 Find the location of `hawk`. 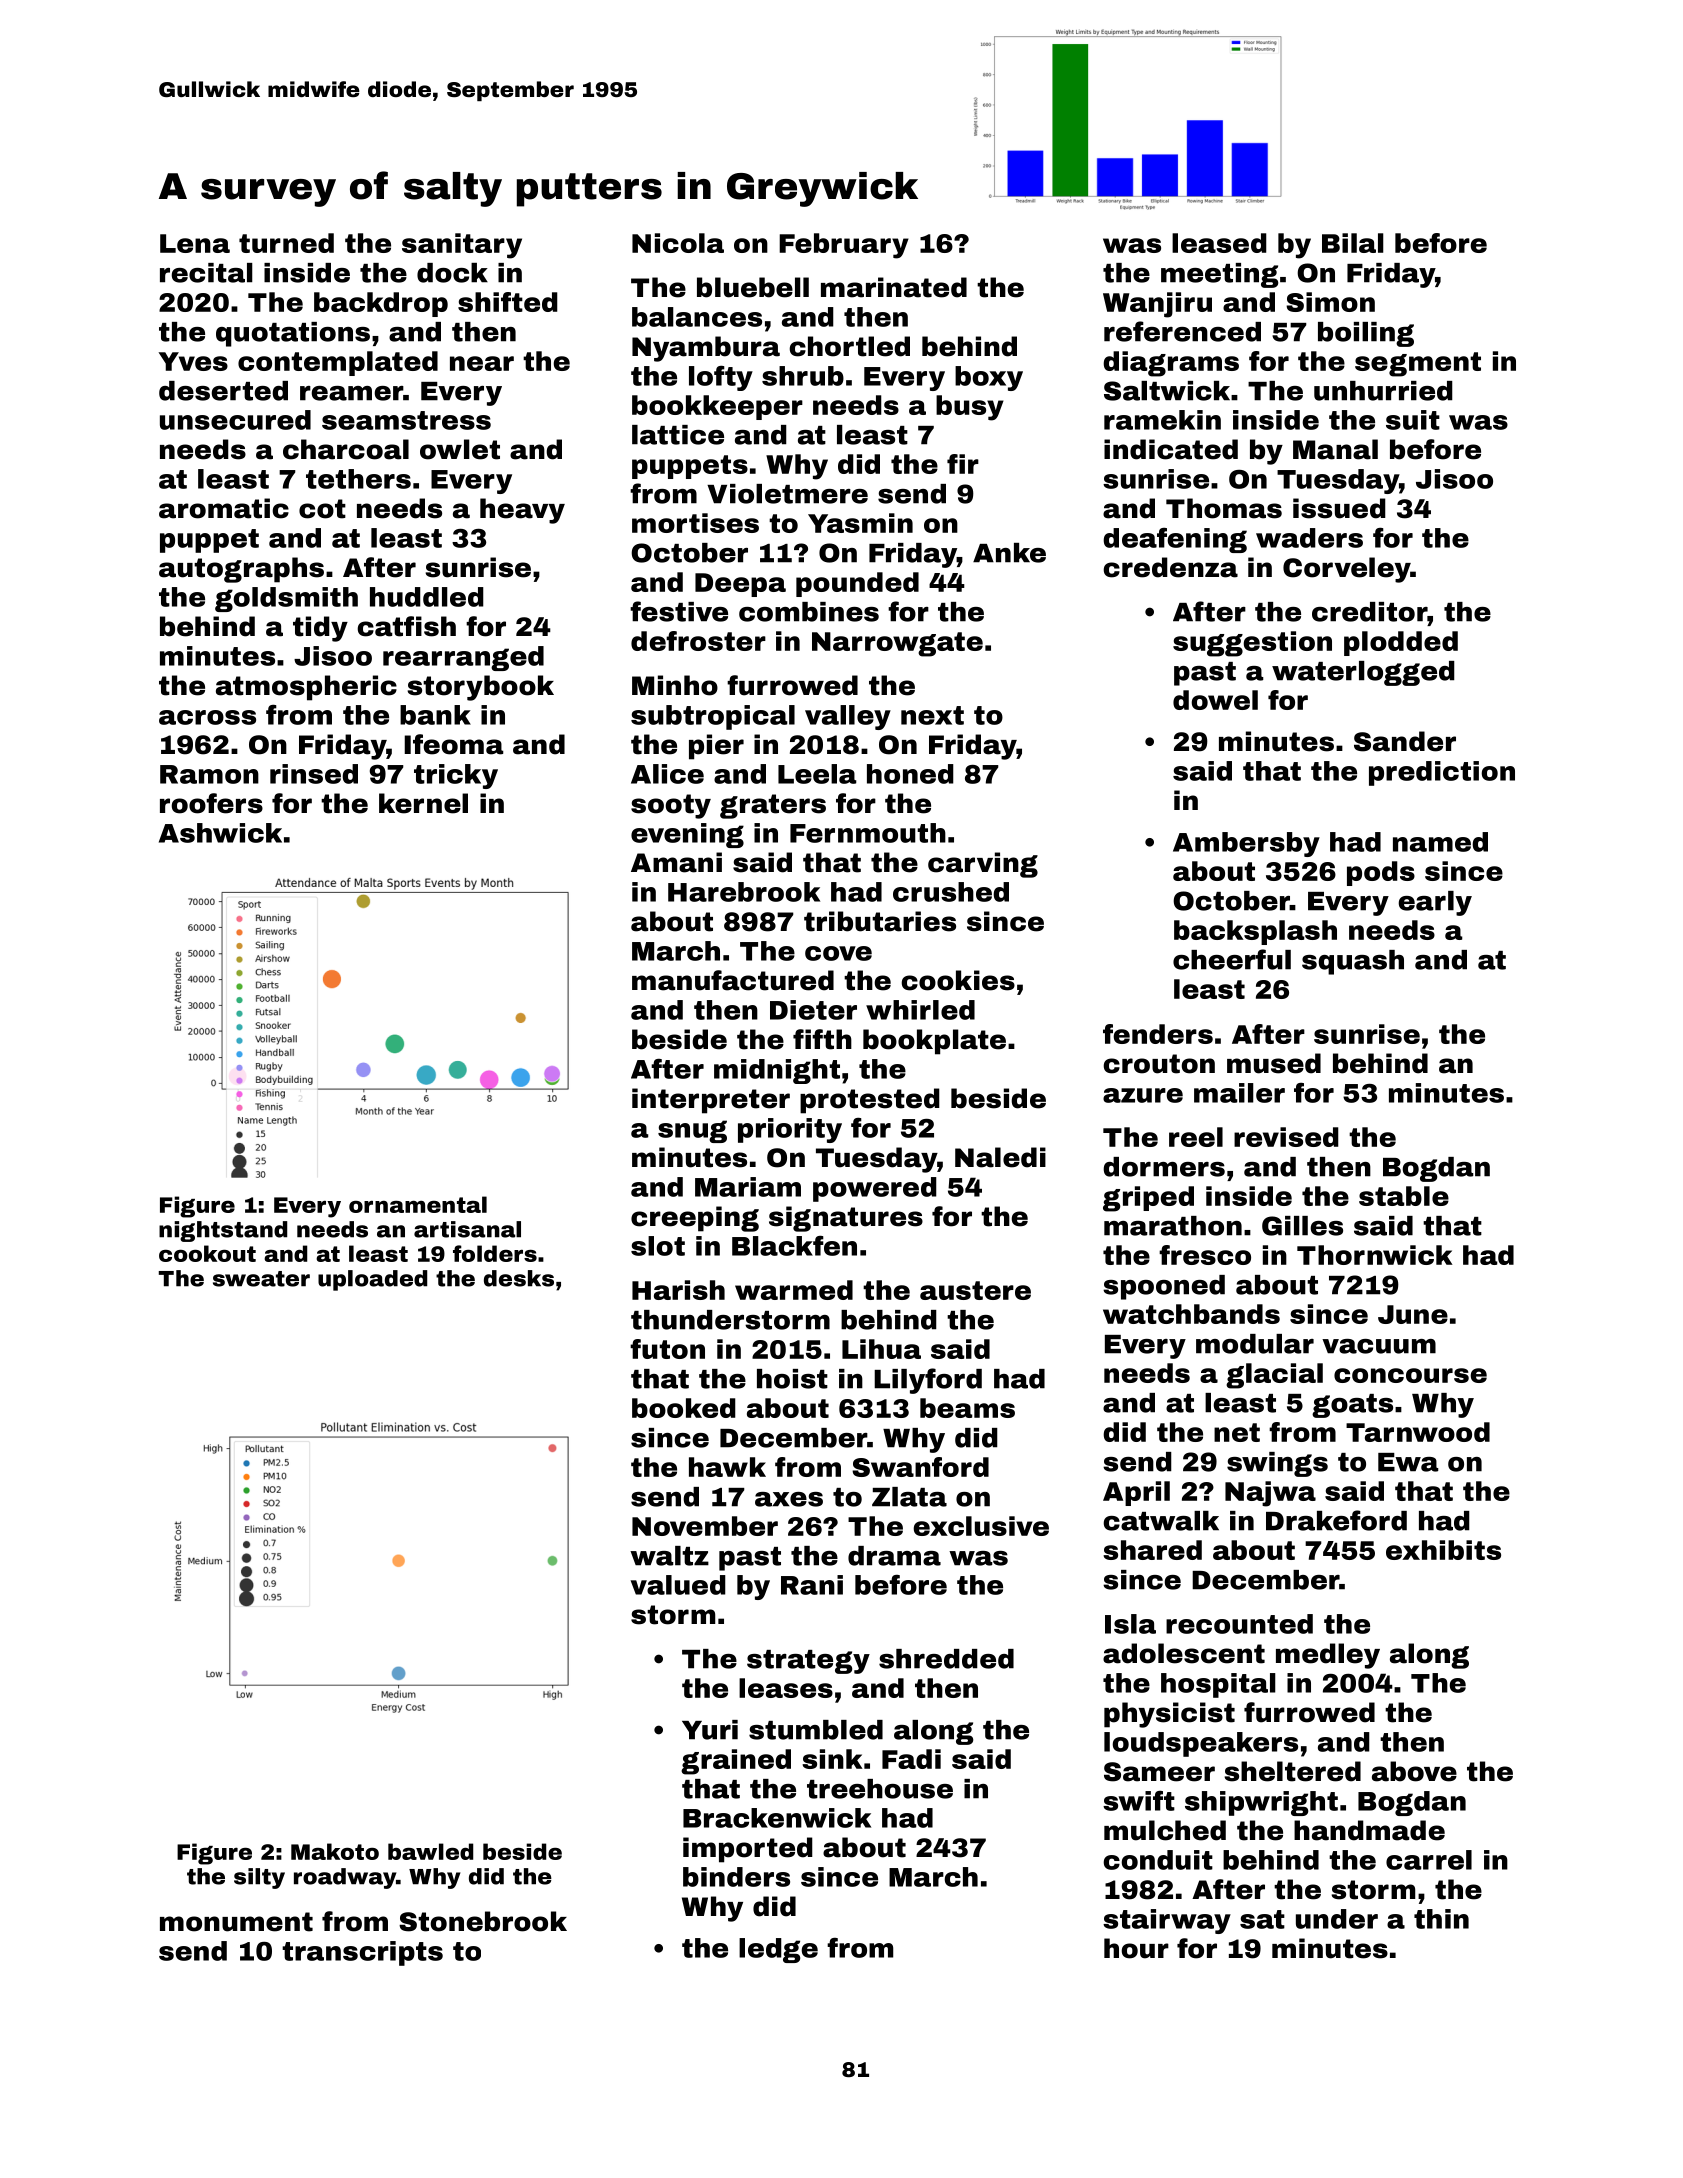

hawk is located at coordinates (727, 1467).
